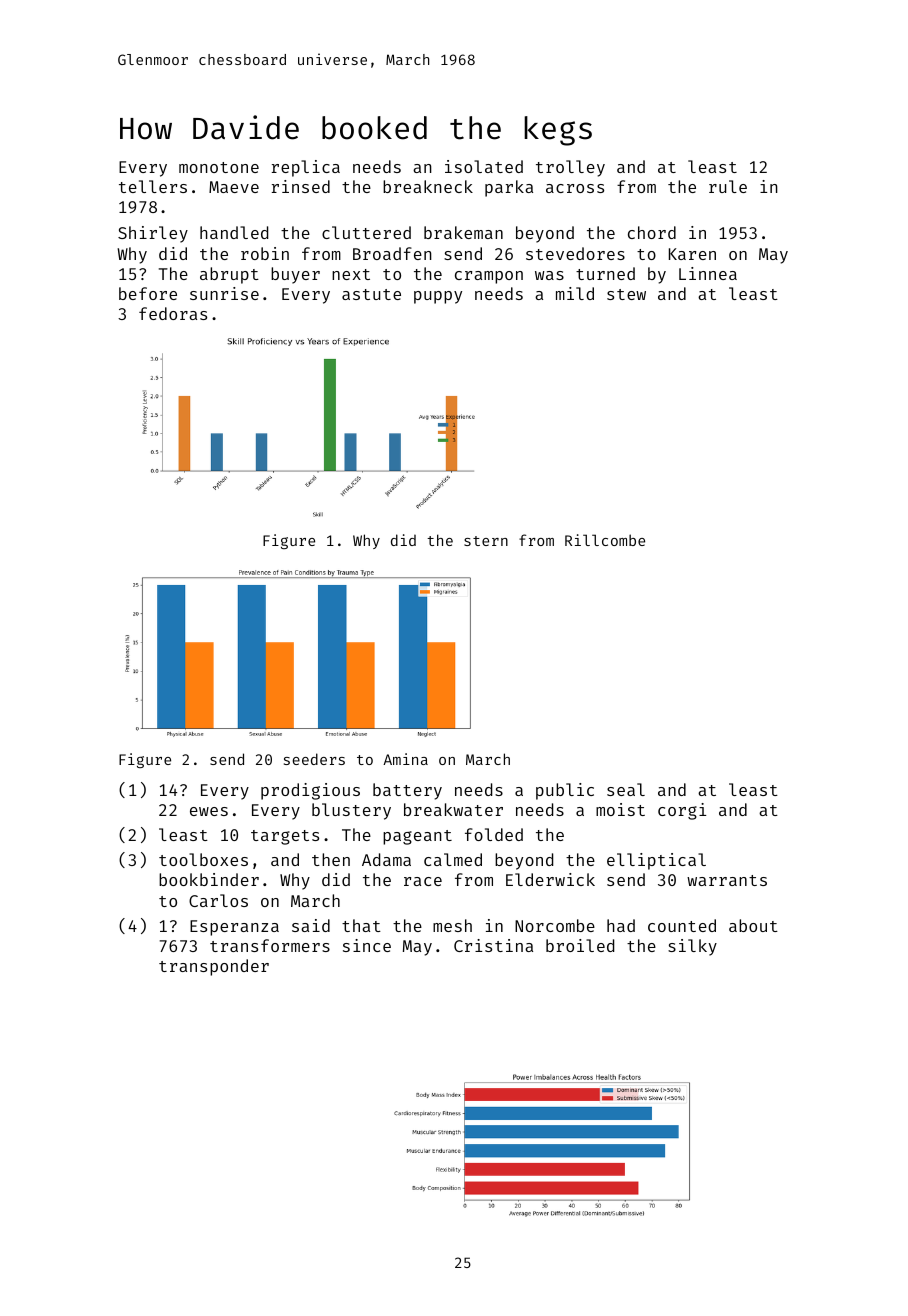  I want to click on corgi, so click(682, 811).
